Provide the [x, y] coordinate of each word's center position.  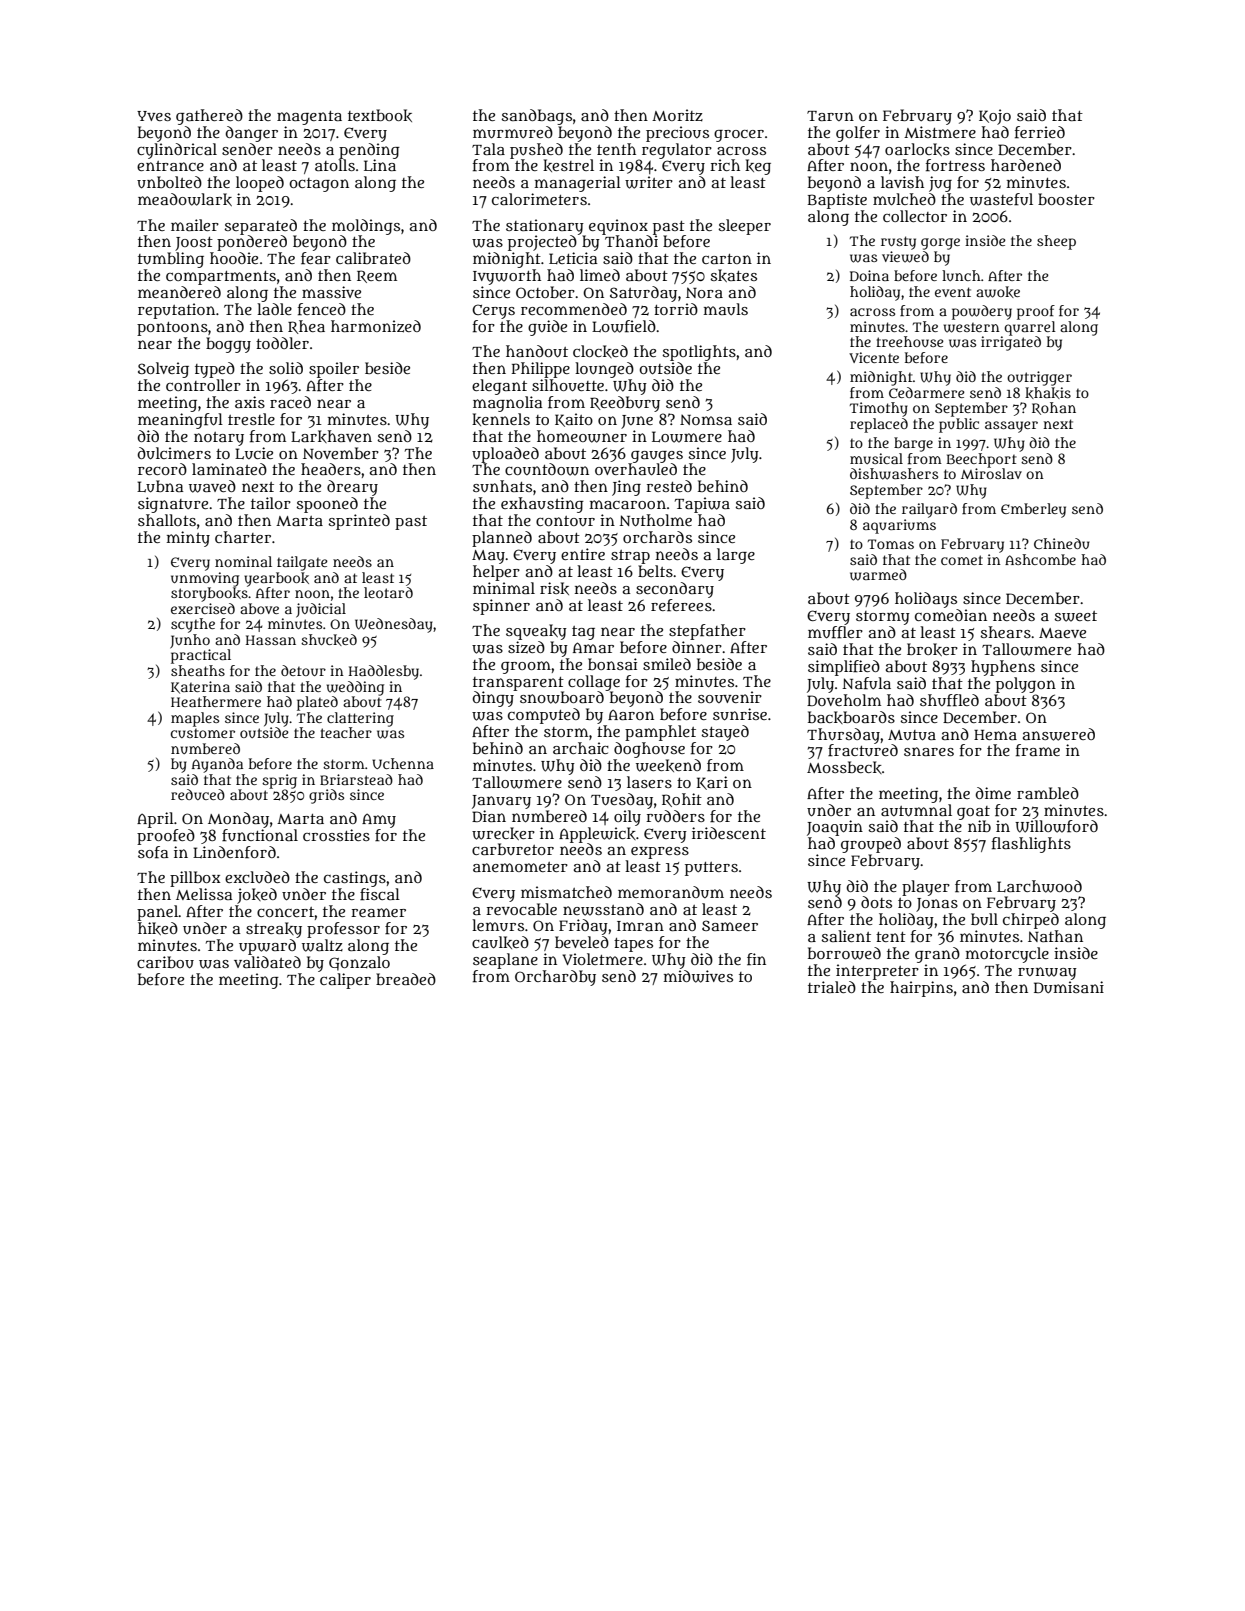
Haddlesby [384, 672]
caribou [165, 962]
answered [1059, 734]
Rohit [682, 800]
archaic [581, 748]
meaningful [180, 421]
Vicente [874, 357]
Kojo [995, 117]
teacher [346, 732]
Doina [869, 275]
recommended [574, 309]
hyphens [1003, 668]
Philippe [541, 370]
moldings [366, 227]
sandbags [536, 117]
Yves [154, 116]
